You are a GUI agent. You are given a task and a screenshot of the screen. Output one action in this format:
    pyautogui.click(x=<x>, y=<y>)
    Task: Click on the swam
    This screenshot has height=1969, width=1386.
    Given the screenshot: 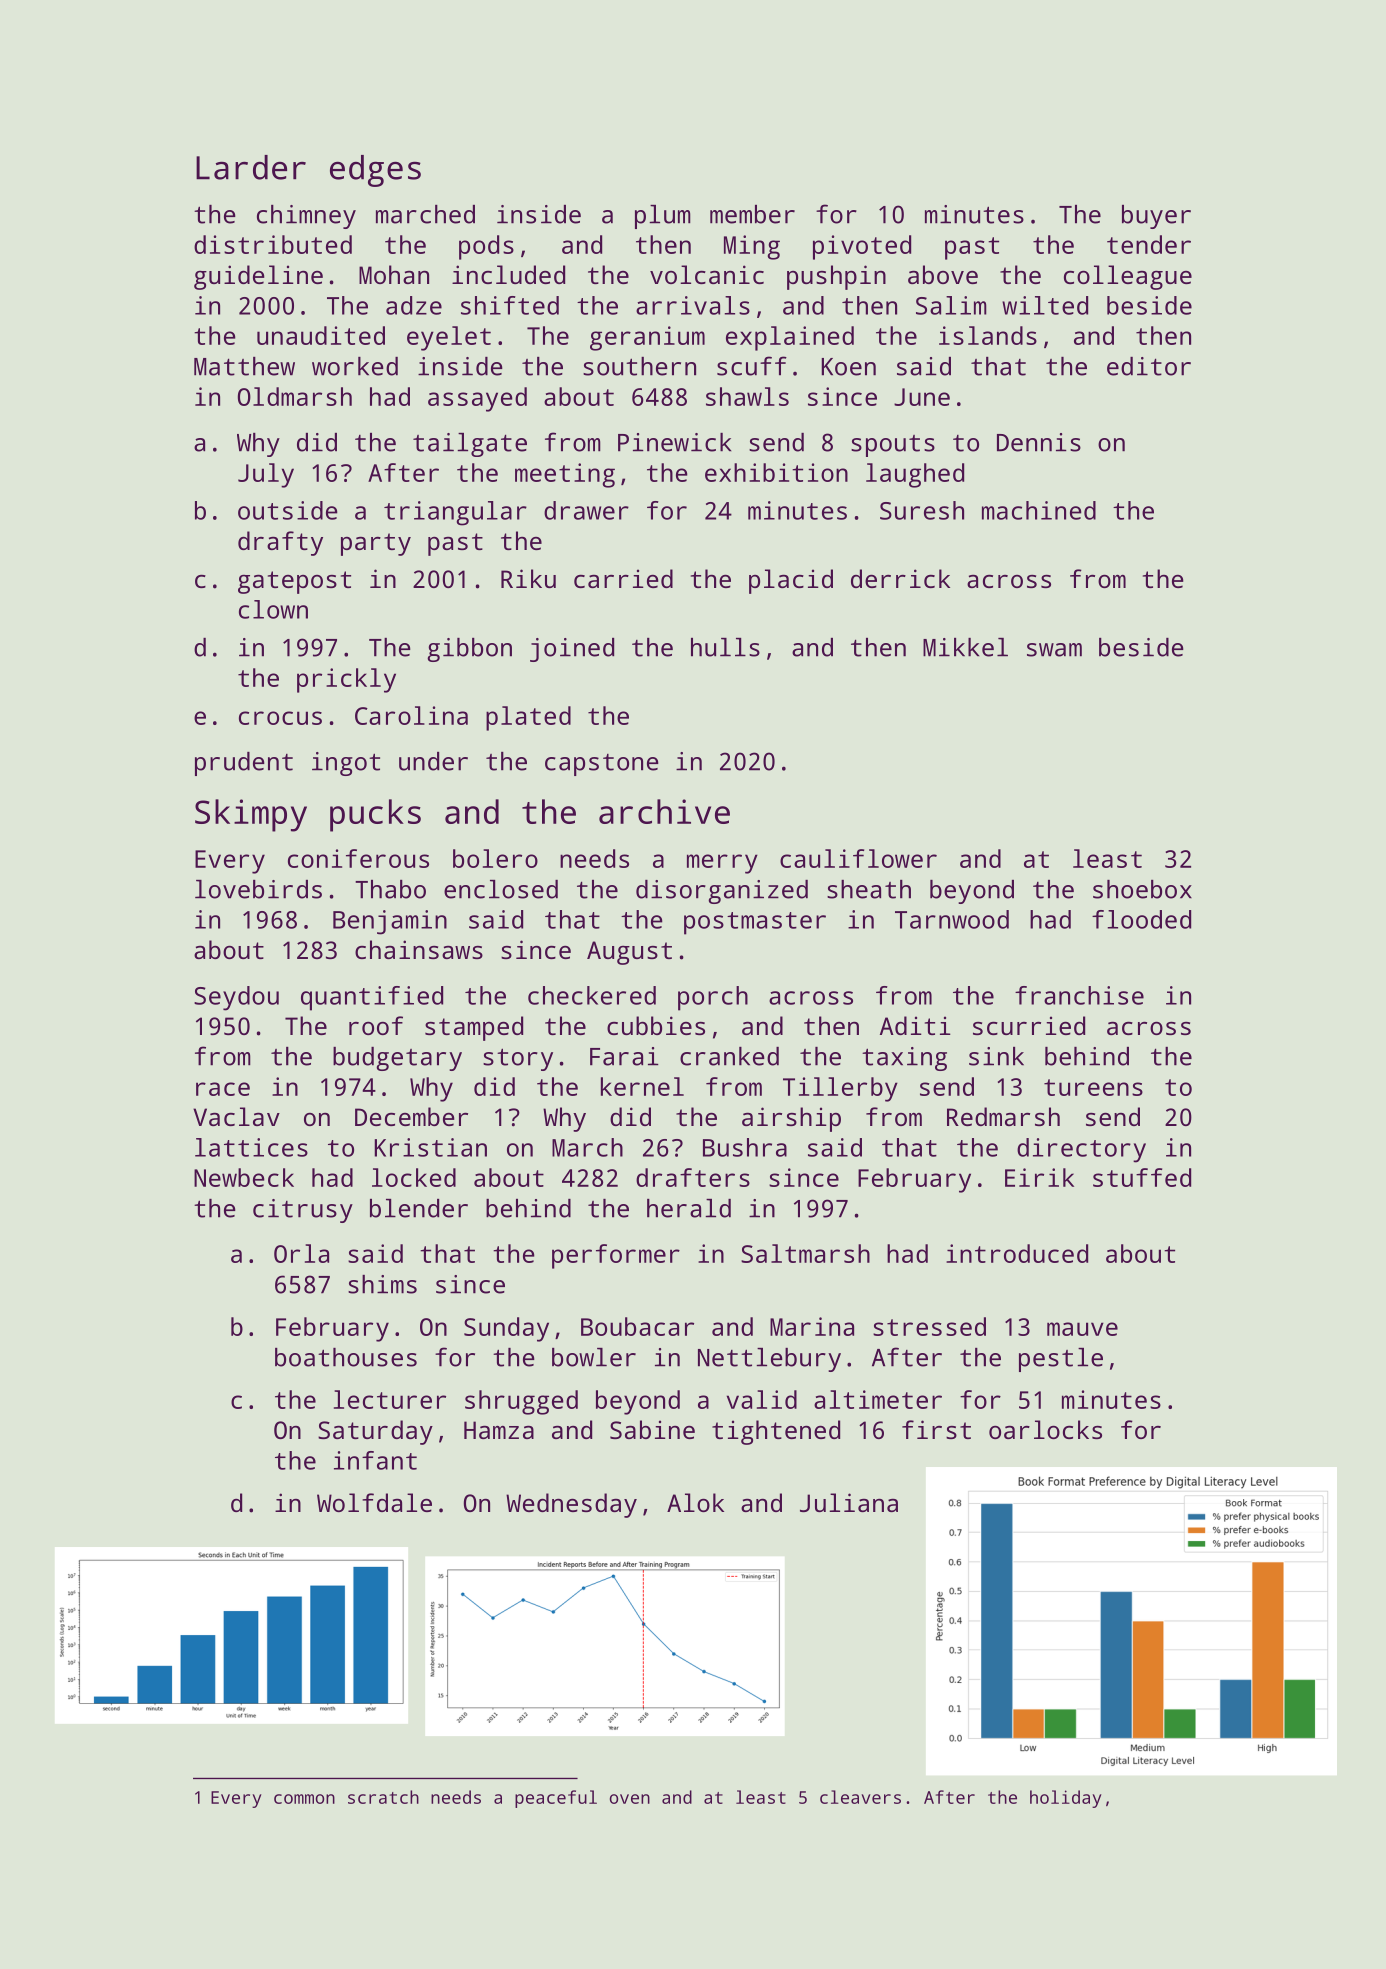 What is the action you would take?
    pyautogui.click(x=1054, y=650)
